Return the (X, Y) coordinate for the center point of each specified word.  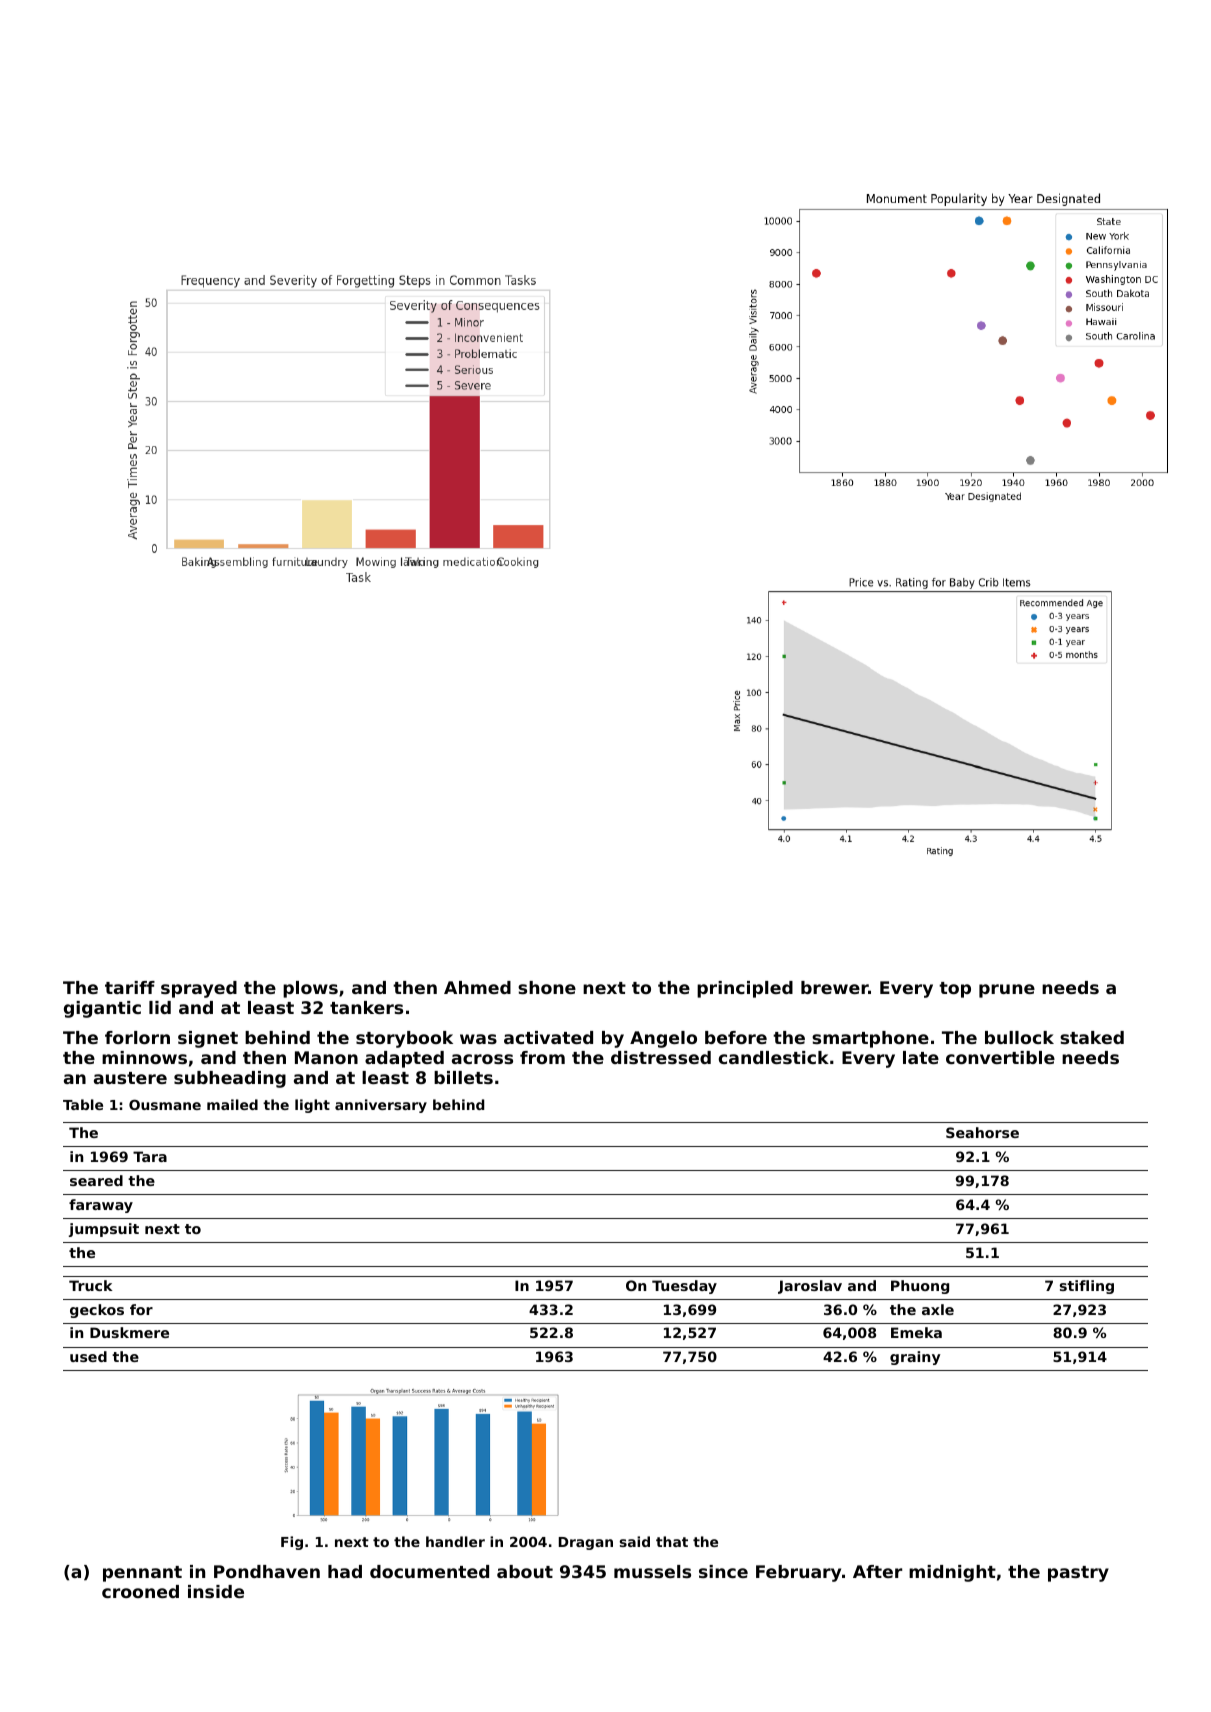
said (635, 1541)
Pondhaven (267, 1571)
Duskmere (129, 1332)
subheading (230, 1079)
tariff (130, 987)
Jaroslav (810, 1287)
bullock (1019, 1037)
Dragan (586, 1543)
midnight (952, 1573)
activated (548, 1037)
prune (1007, 991)
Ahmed (477, 987)
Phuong (920, 1287)
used (88, 1356)
